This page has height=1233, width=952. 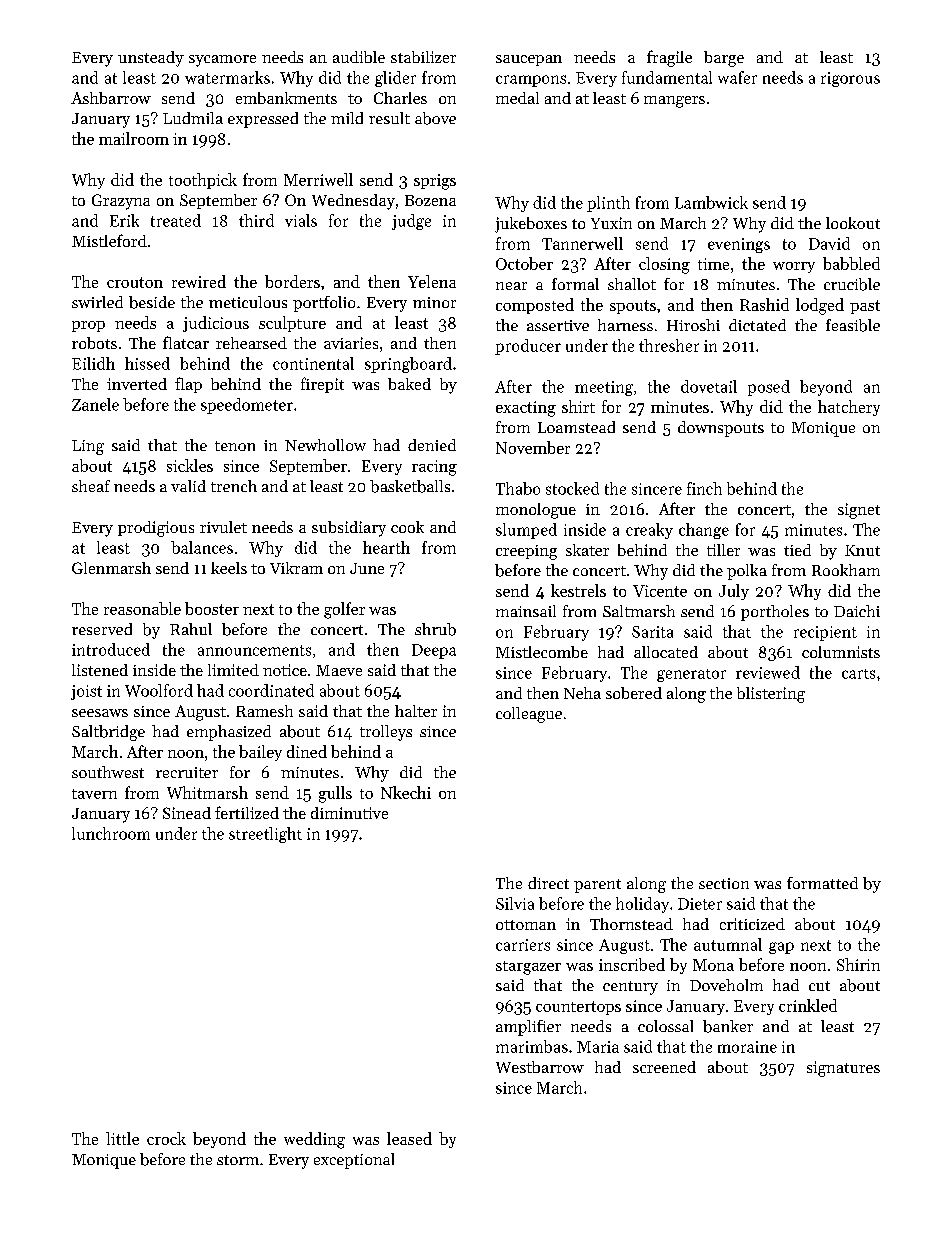 What do you see at coordinates (134, 138) in the page?
I see `mailroom` at bounding box center [134, 138].
